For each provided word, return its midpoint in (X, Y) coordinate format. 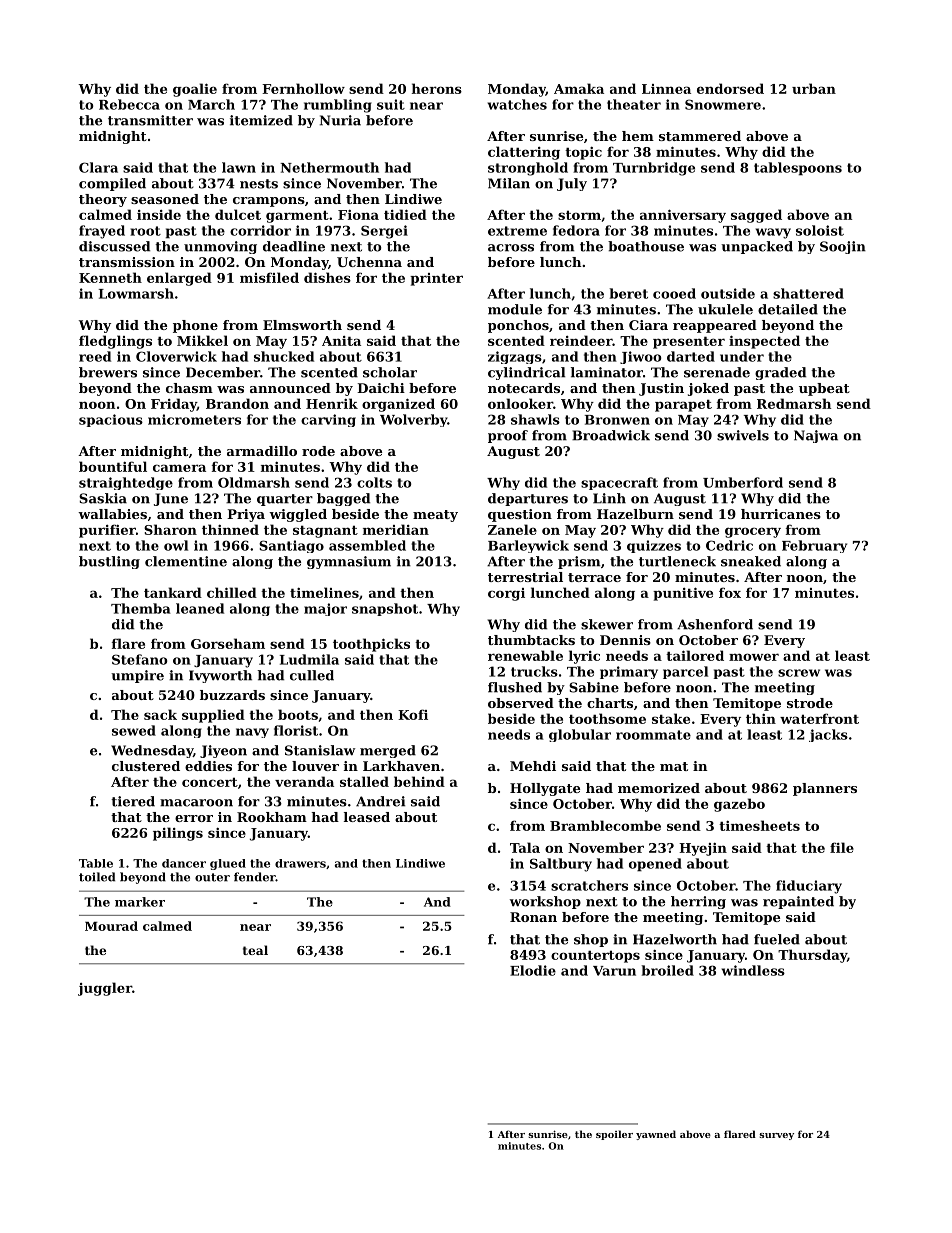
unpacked (757, 247)
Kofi (413, 714)
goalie (195, 90)
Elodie (533, 970)
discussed (114, 246)
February (814, 546)
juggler (105, 989)
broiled (667, 970)
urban (814, 88)
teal (255, 950)
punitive (683, 594)
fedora (576, 230)
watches (517, 104)
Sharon (170, 529)
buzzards (232, 695)
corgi (506, 594)
